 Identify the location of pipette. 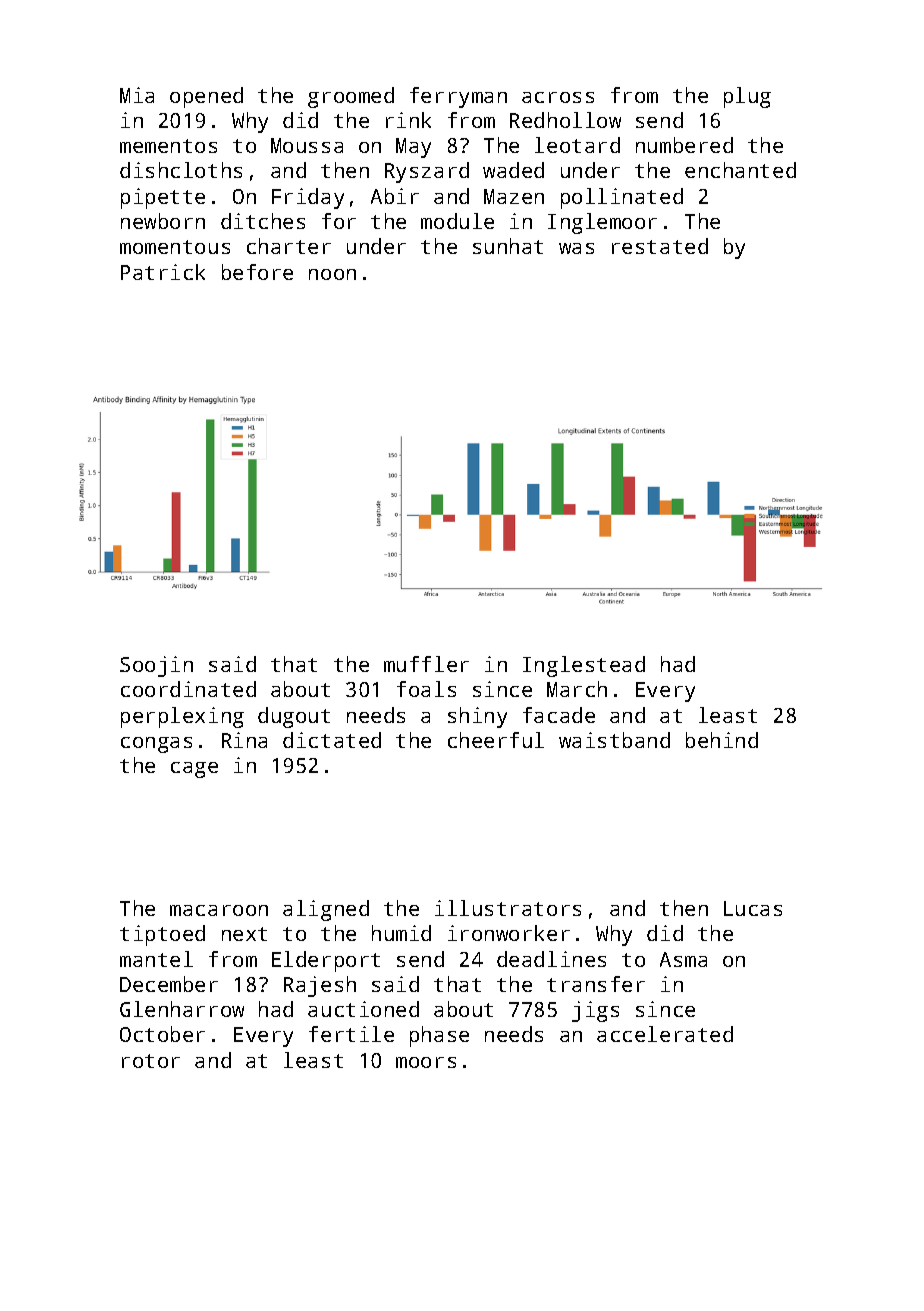
(163, 198).
